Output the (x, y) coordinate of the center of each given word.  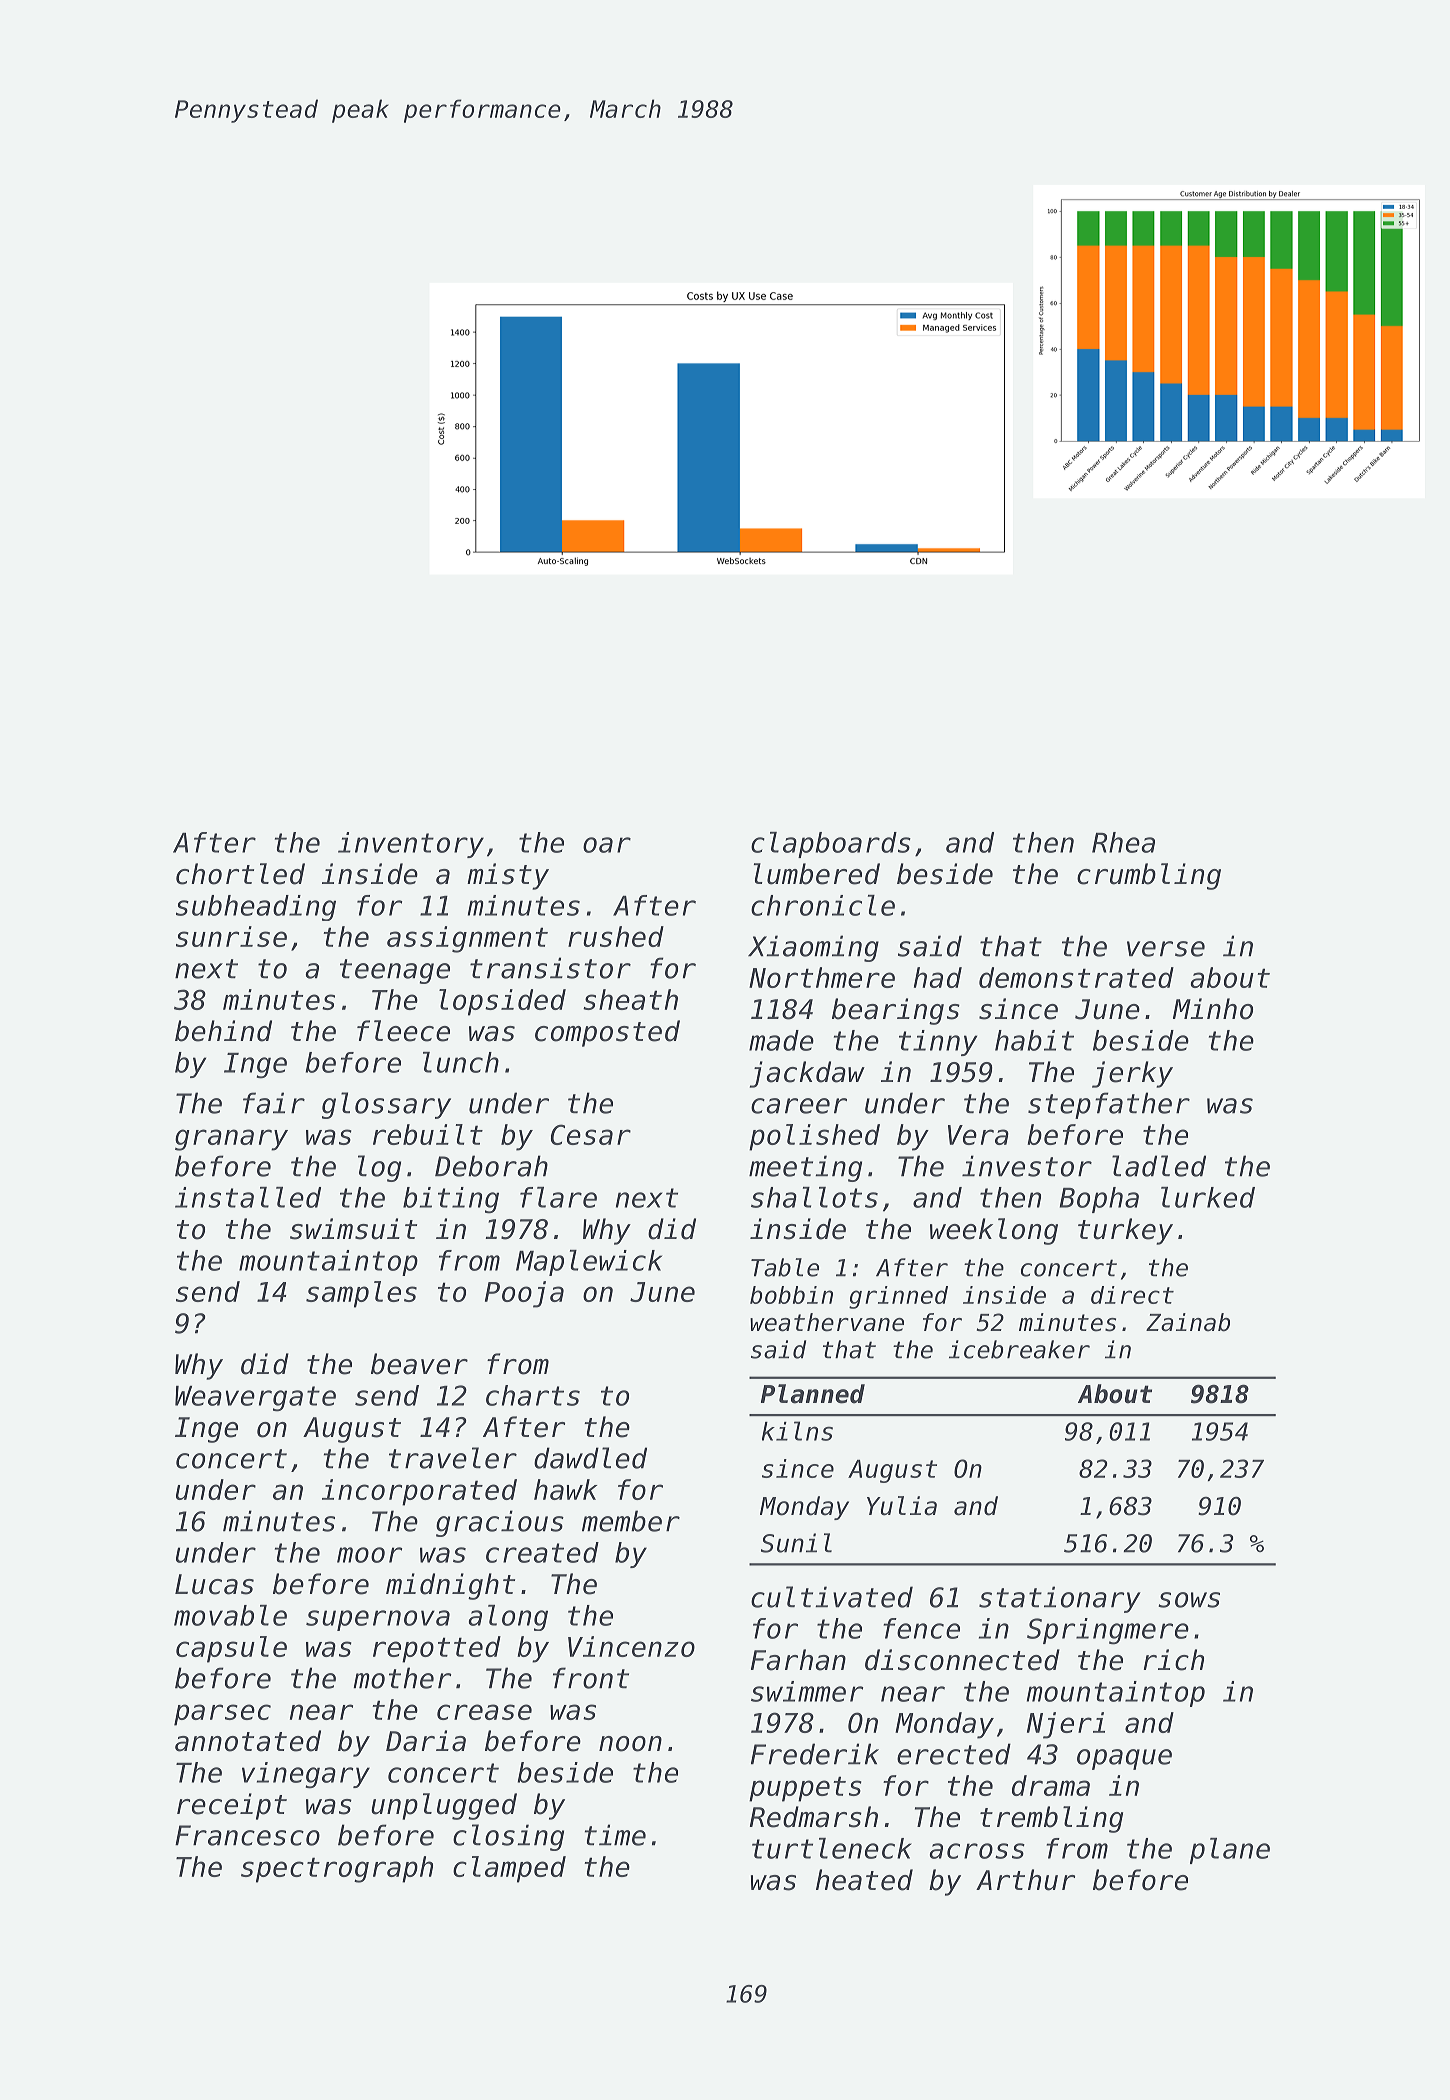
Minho (1213, 1009)
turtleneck (832, 1848)
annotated (248, 1741)
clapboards (831, 845)
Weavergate (255, 1399)
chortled (240, 874)
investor (1027, 1166)
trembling (1051, 1819)
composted (607, 1033)
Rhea (1123, 842)
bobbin (791, 1295)
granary (231, 1140)
